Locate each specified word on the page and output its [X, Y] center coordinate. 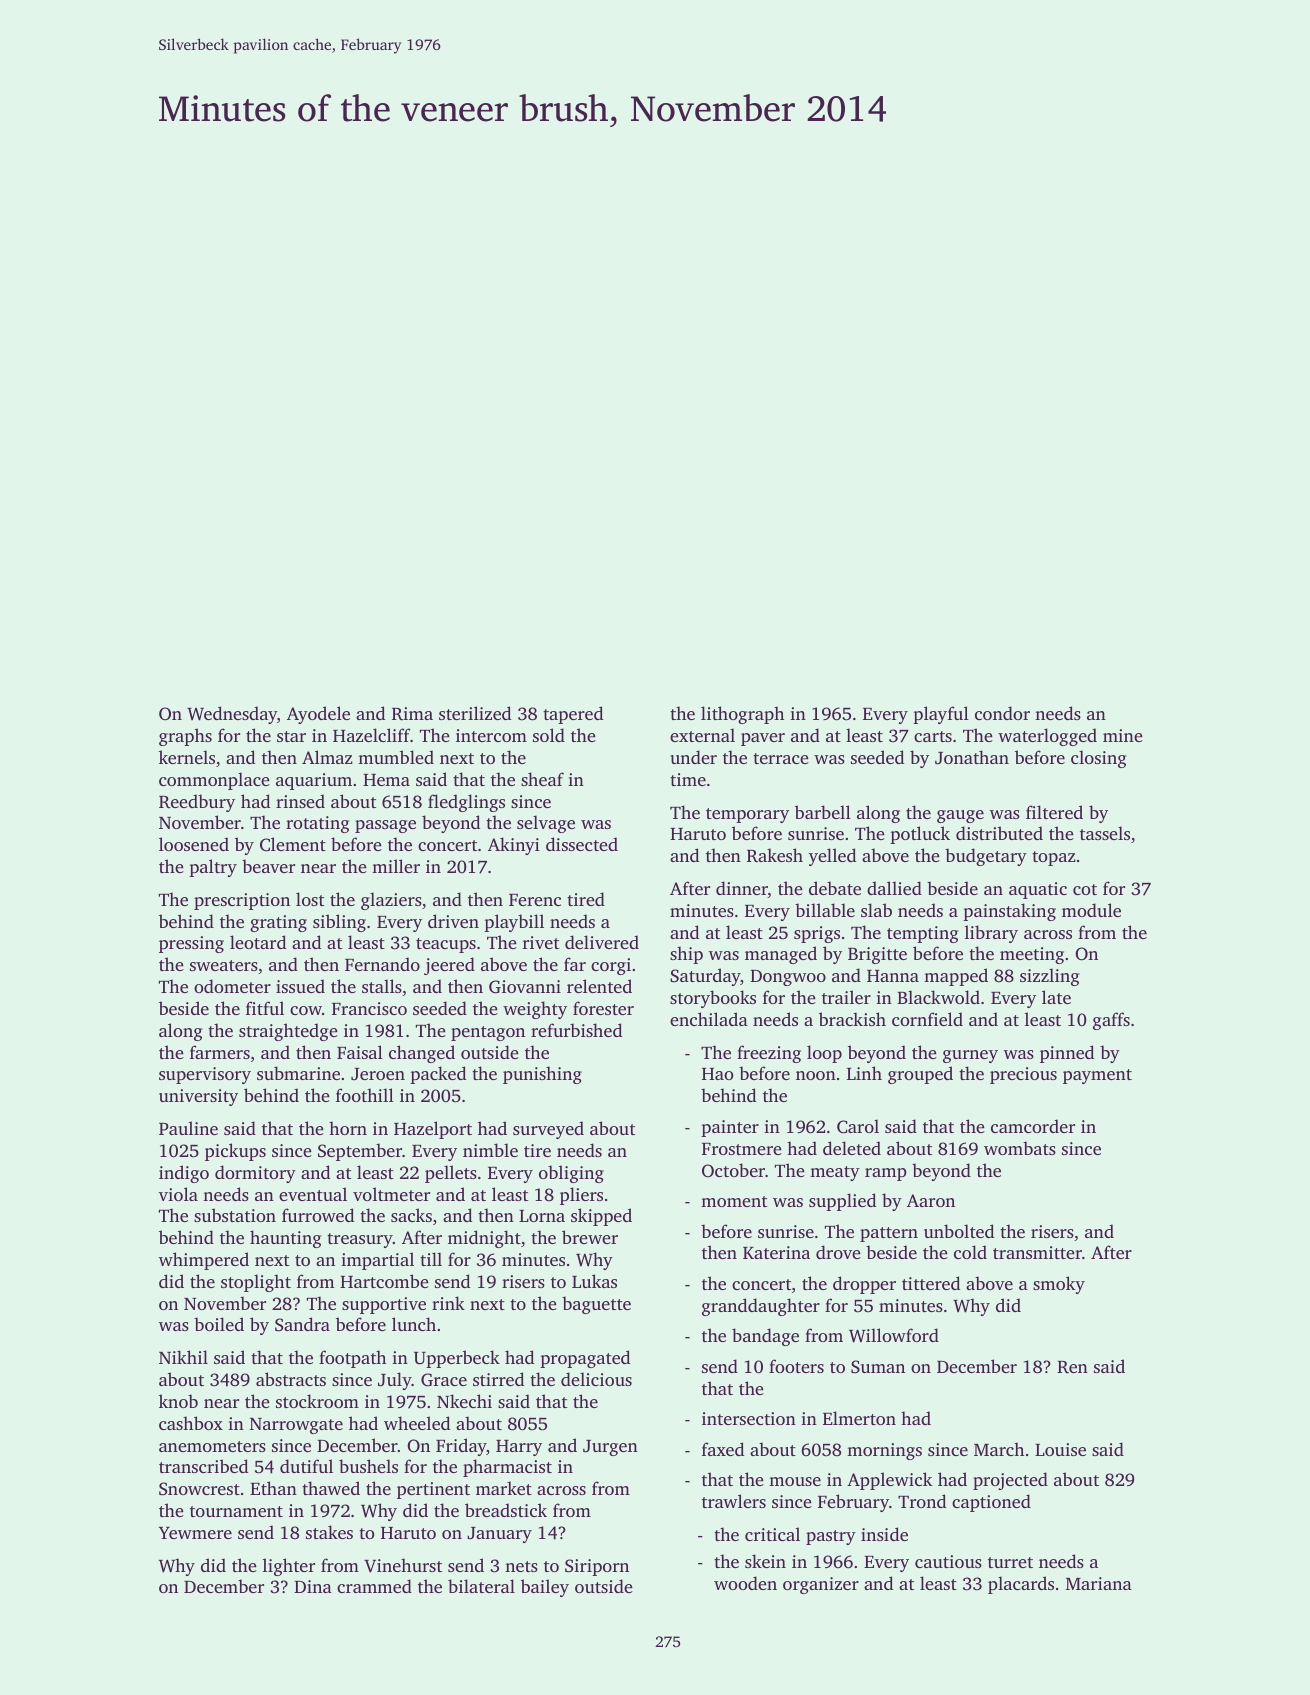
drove [838, 1252]
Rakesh [775, 855]
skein [765, 1561]
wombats [1020, 1148]
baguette [596, 1305]
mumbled [396, 757]
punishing [542, 1075]
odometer [232, 986]
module [1091, 910]
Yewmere [195, 1533]
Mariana [1099, 1583]
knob [178, 1401]
